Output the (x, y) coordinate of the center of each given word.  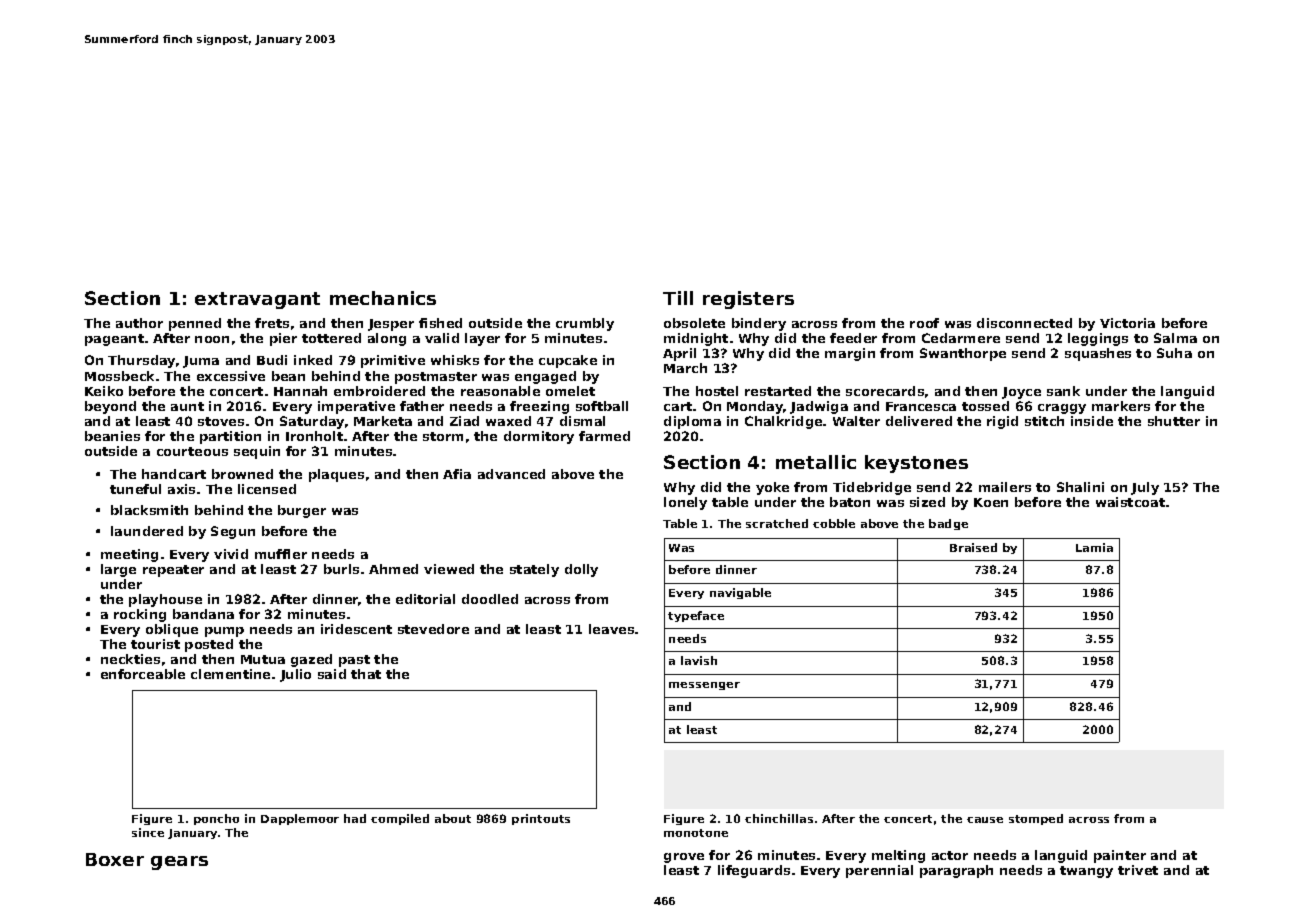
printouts (541, 819)
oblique (172, 630)
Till (678, 298)
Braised (973, 547)
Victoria (1127, 323)
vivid (231, 554)
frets (272, 323)
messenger (704, 686)
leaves (611, 629)
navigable (740, 593)
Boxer (115, 859)
